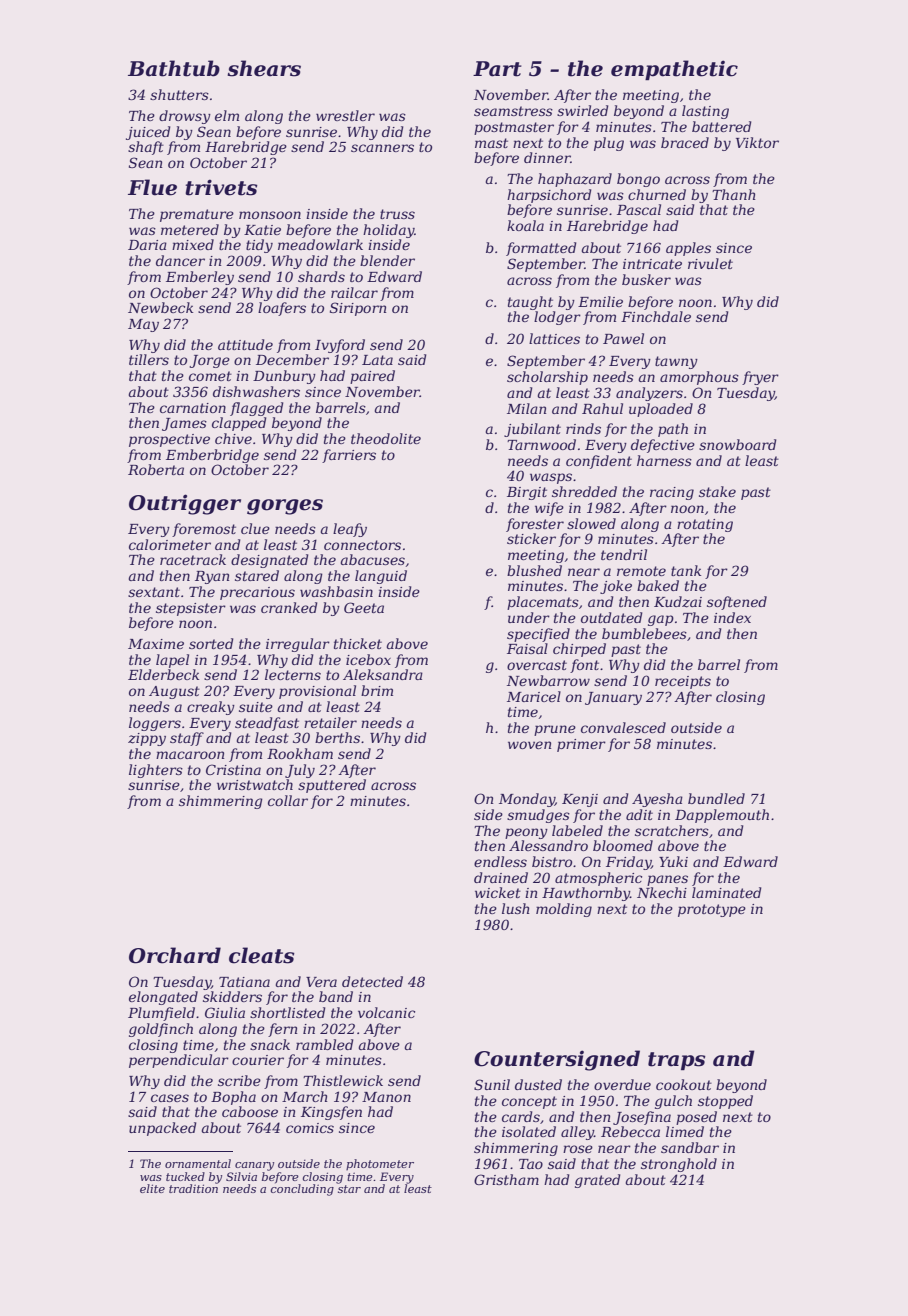 Image resolution: width=908 pixels, height=1316 pixels. I want to click on elite, so click(152, 1188).
